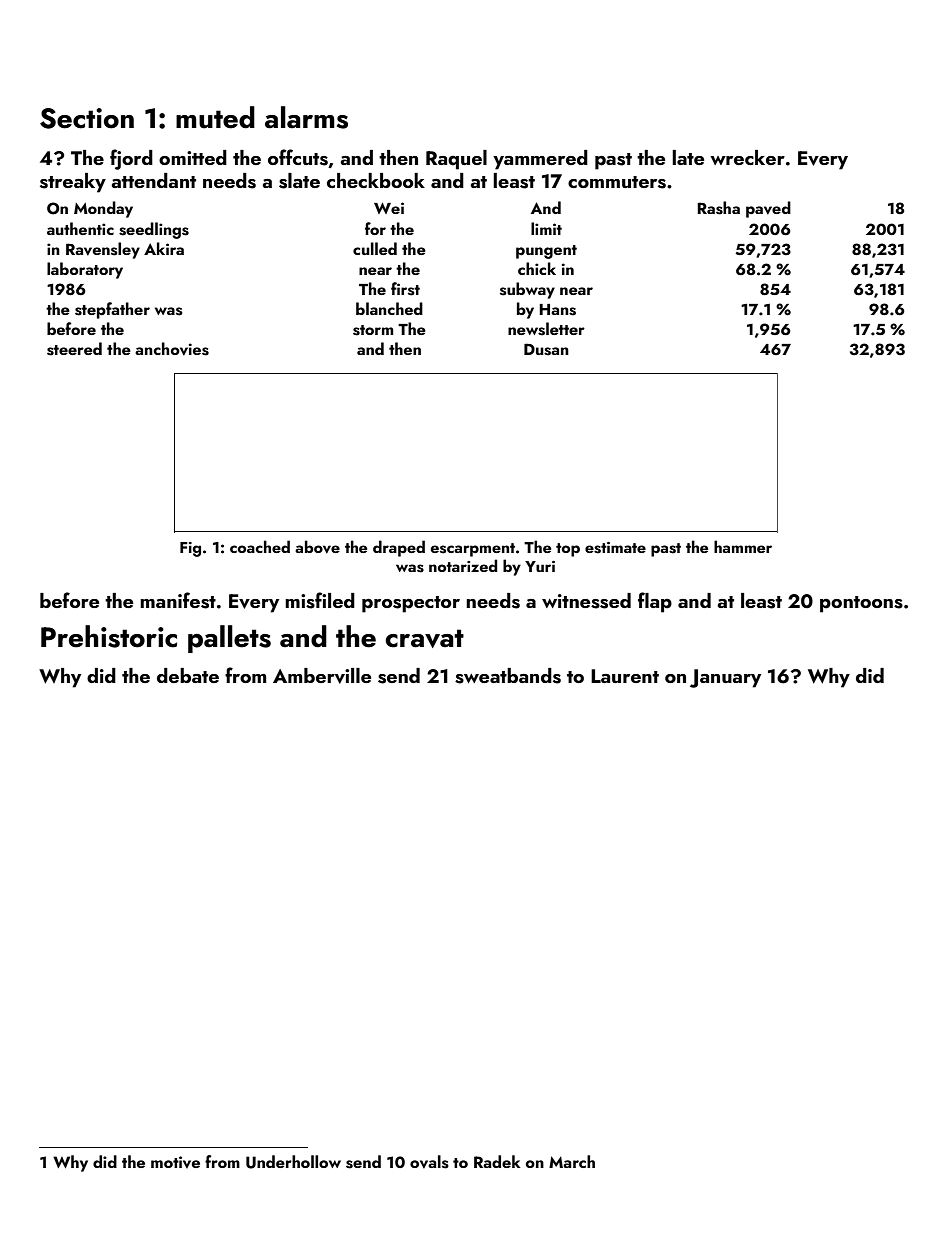 This screenshot has width=952, height=1233. Describe the element at coordinates (85, 270) in the screenshot. I see `laboratory` at that location.
